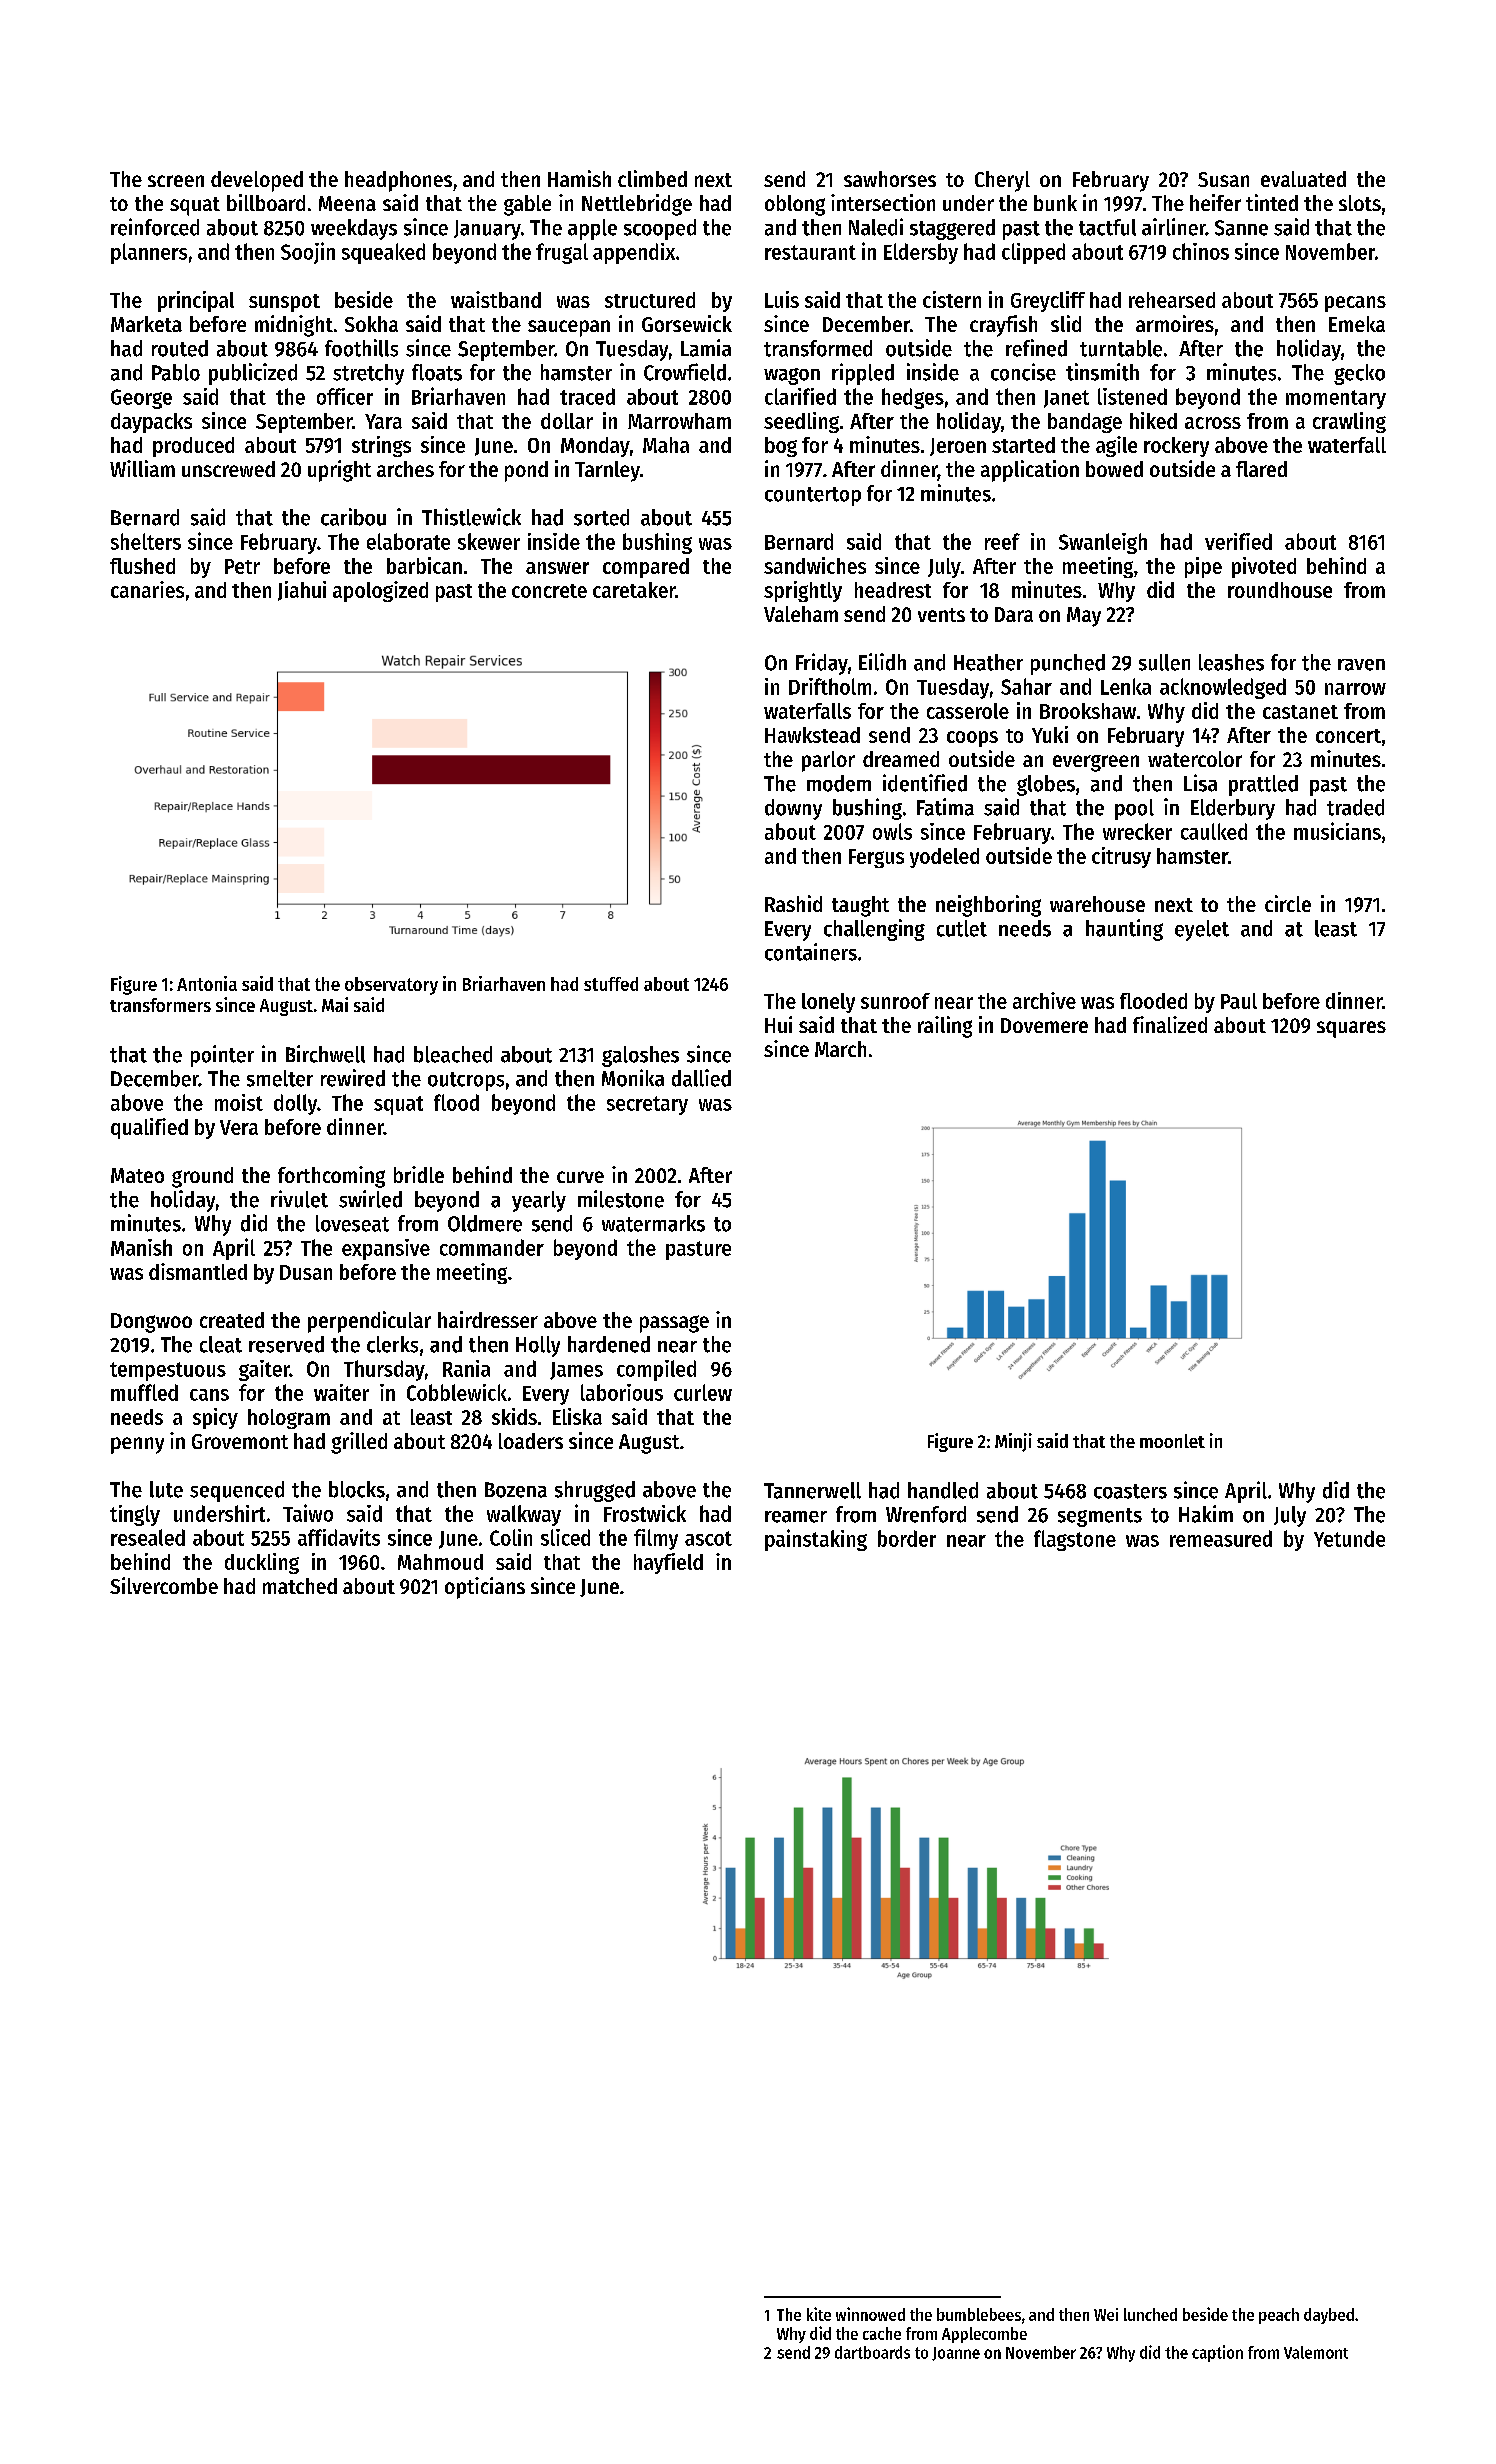 This screenshot has width=1496, height=2464. Describe the element at coordinates (1172, 1441) in the screenshot. I see `moonlet` at that location.
